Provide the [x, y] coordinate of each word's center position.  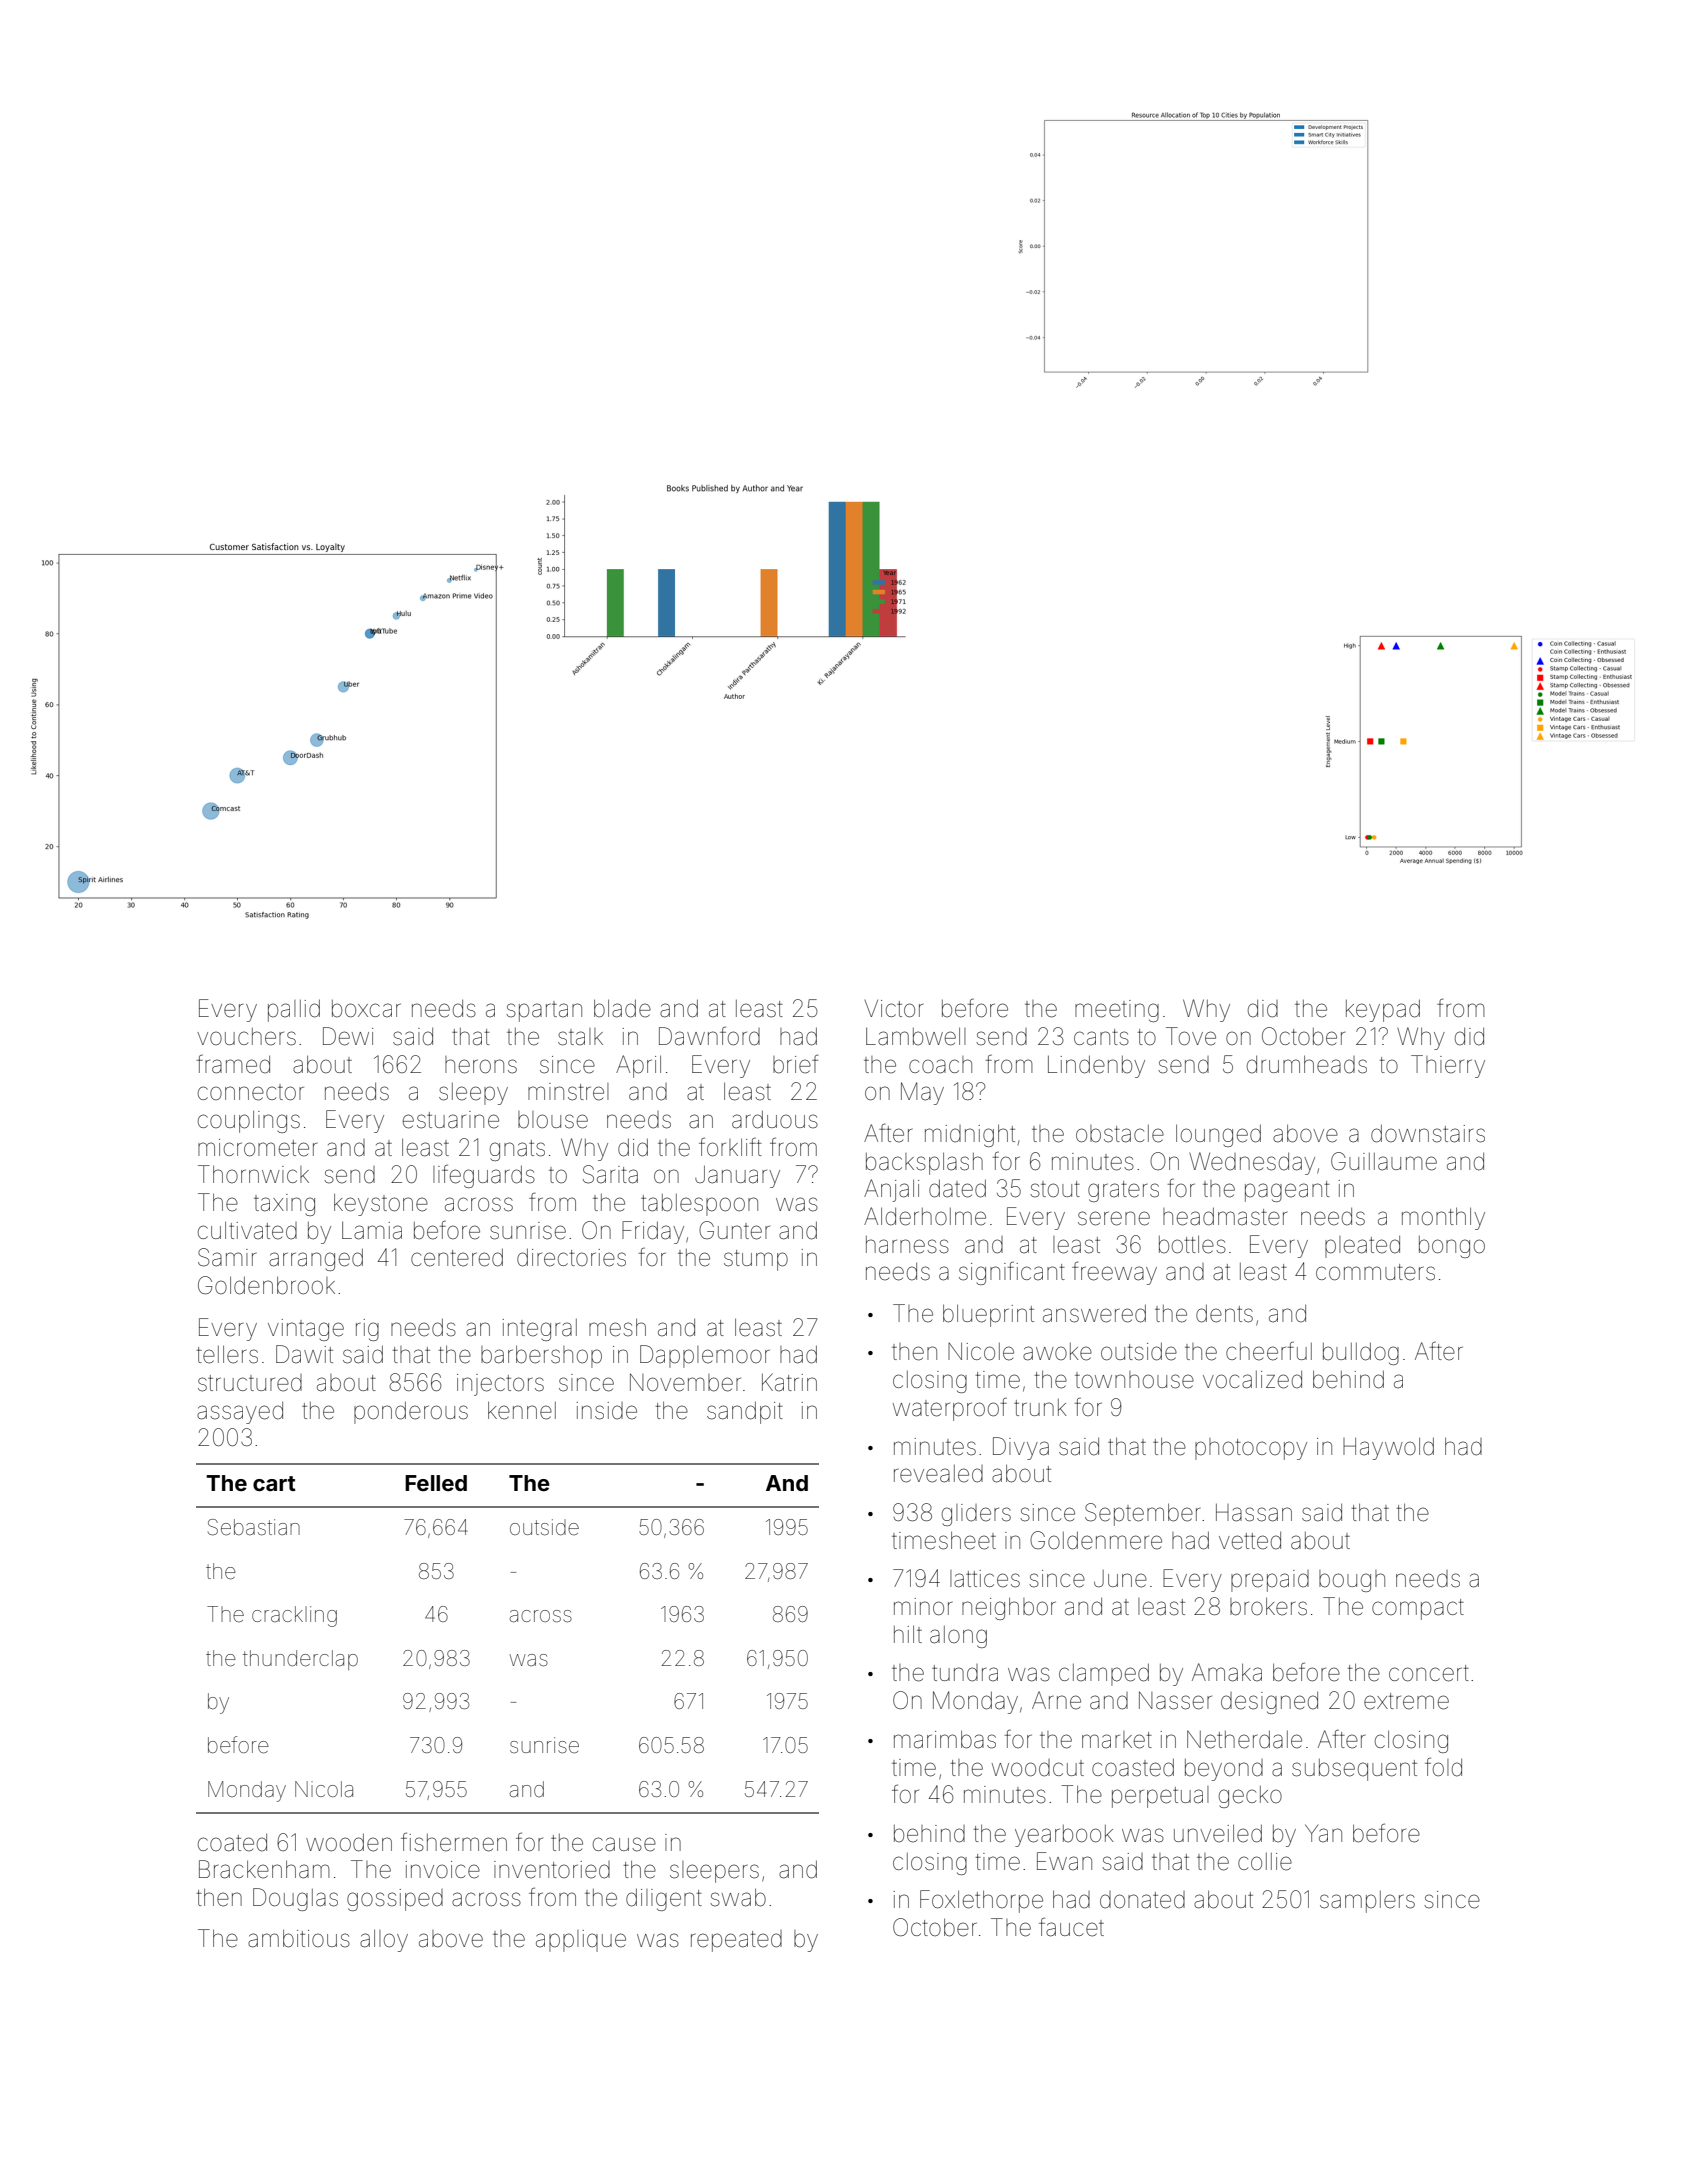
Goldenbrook [266, 1285]
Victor [893, 1009]
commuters [1375, 1272]
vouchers [246, 1037]
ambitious [299, 1938]
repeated [736, 1941]
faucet [1071, 1927]
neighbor [1009, 1608]
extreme [1406, 1701]
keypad [1383, 1010]
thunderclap [300, 1660]
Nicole [981, 1351]
